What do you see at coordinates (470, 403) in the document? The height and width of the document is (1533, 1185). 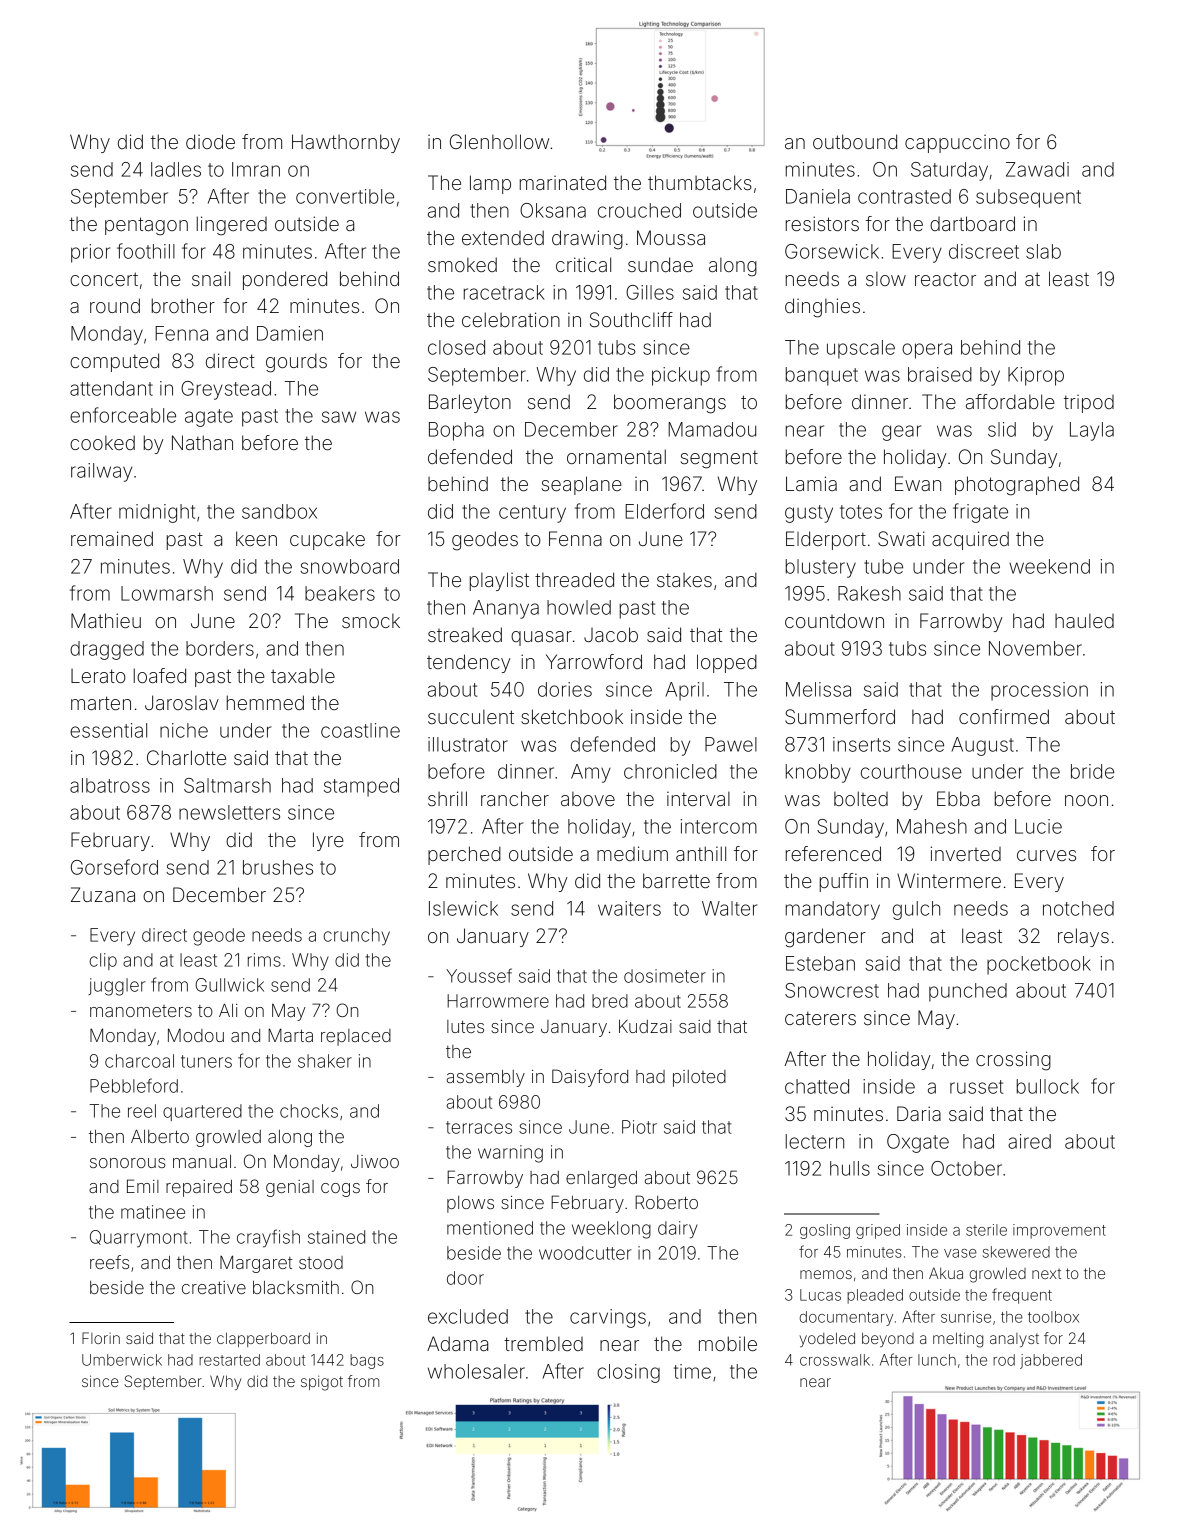 I see `Barleyton` at bounding box center [470, 403].
